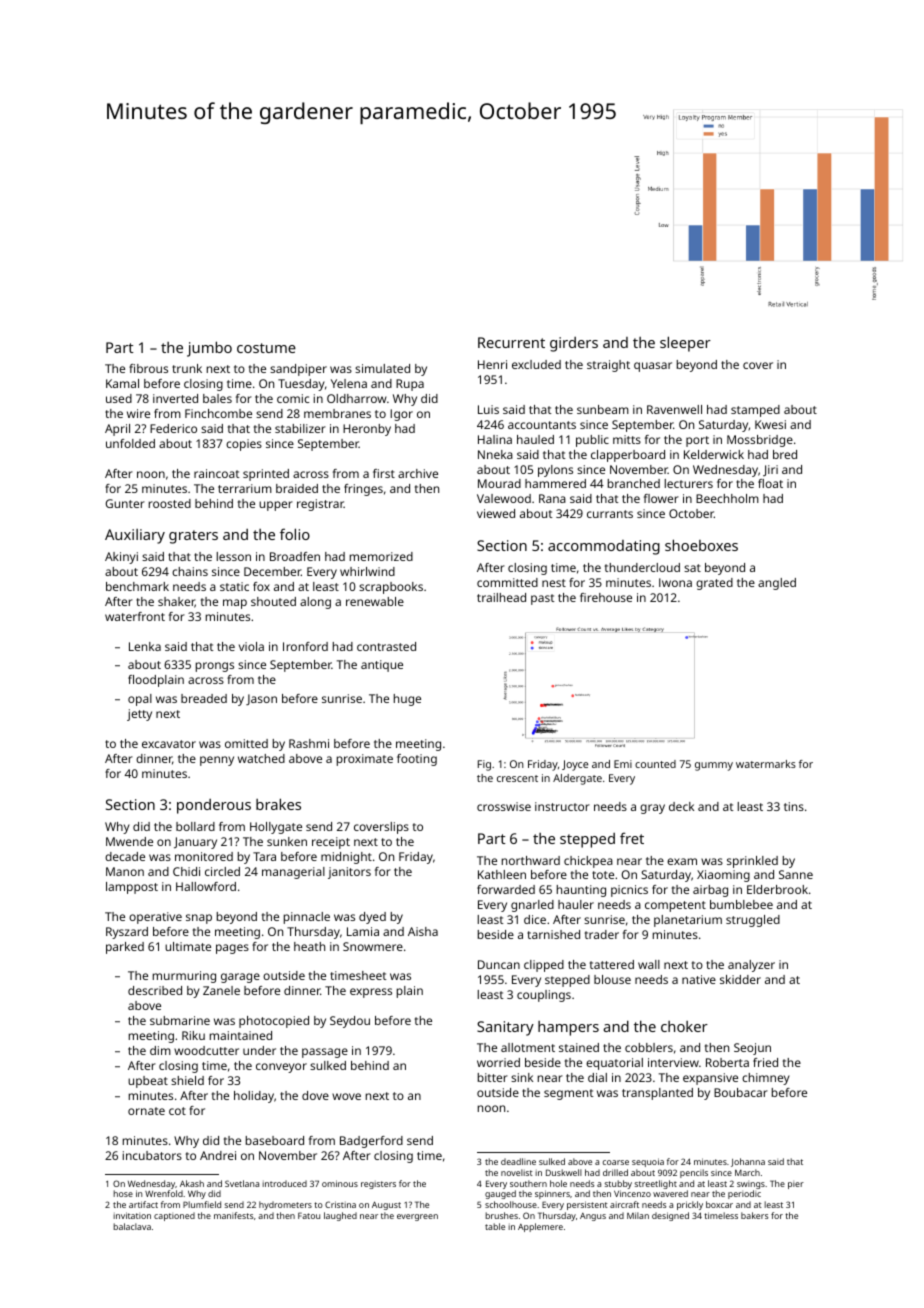 Image resolution: width=924 pixels, height=1308 pixels. What do you see at coordinates (357, 398) in the screenshot?
I see `Oldharrow` at bounding box center [357, 398].
